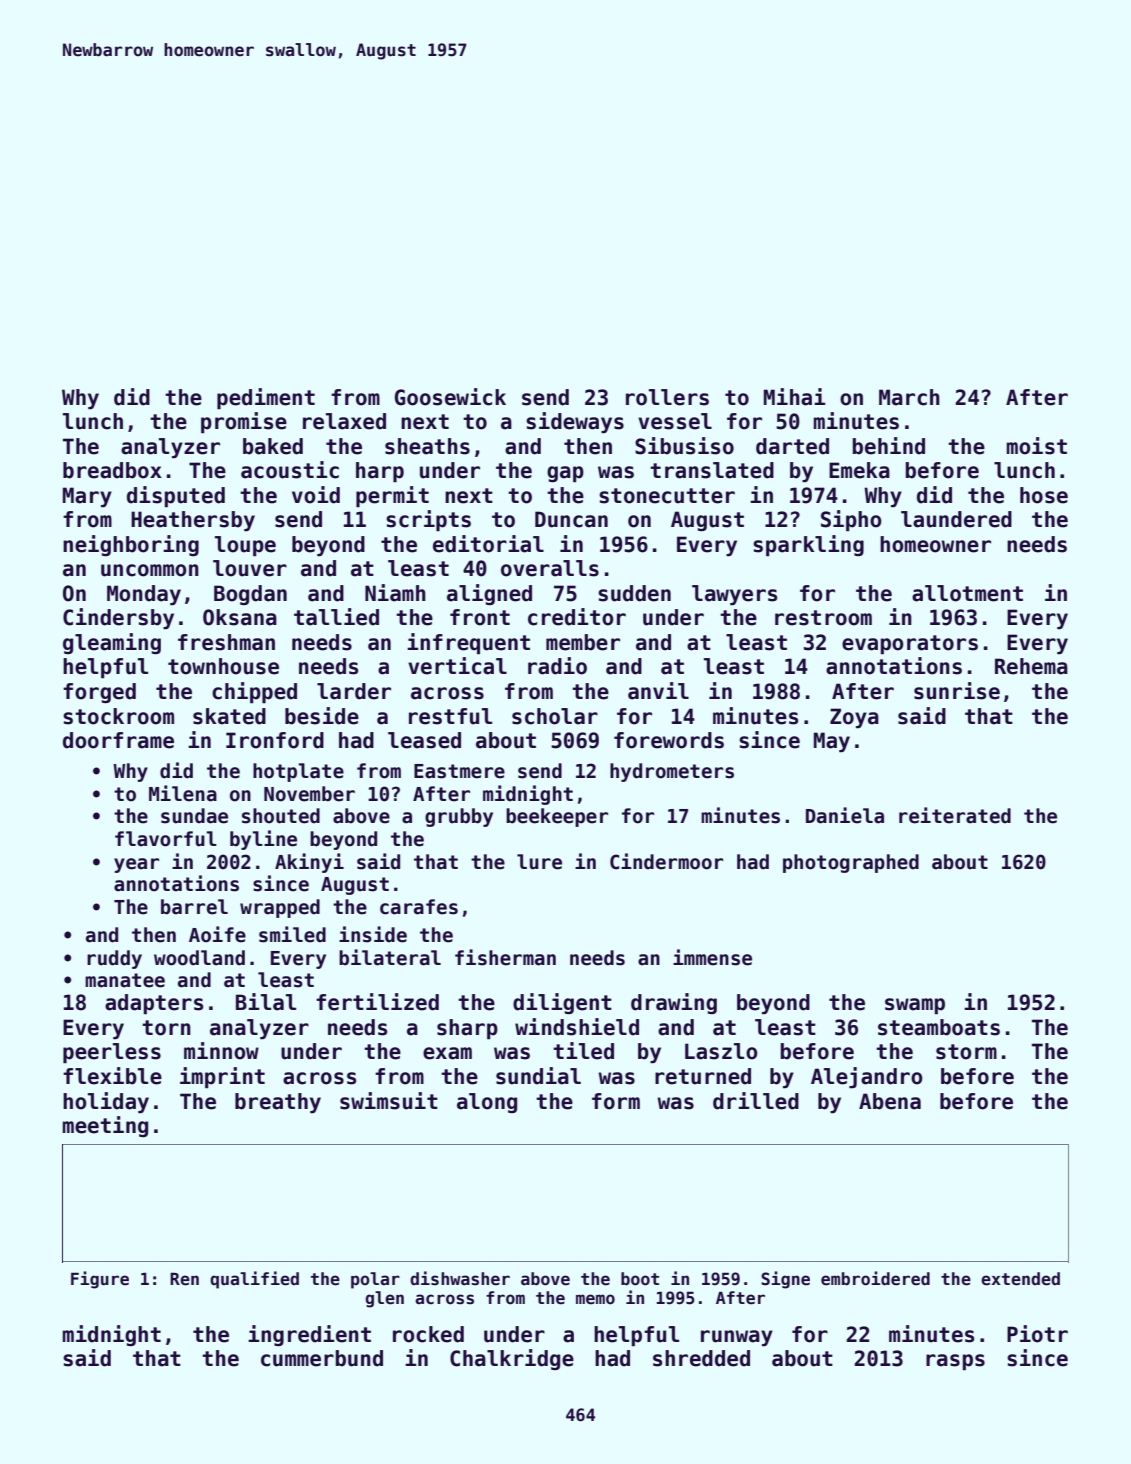 Image resolution: width=1131 pixels, height=1464 pixels. What do you see at coordinates (468, 644) in the screenshot?
I see `infrequent` at bounding box center [468, 644].
